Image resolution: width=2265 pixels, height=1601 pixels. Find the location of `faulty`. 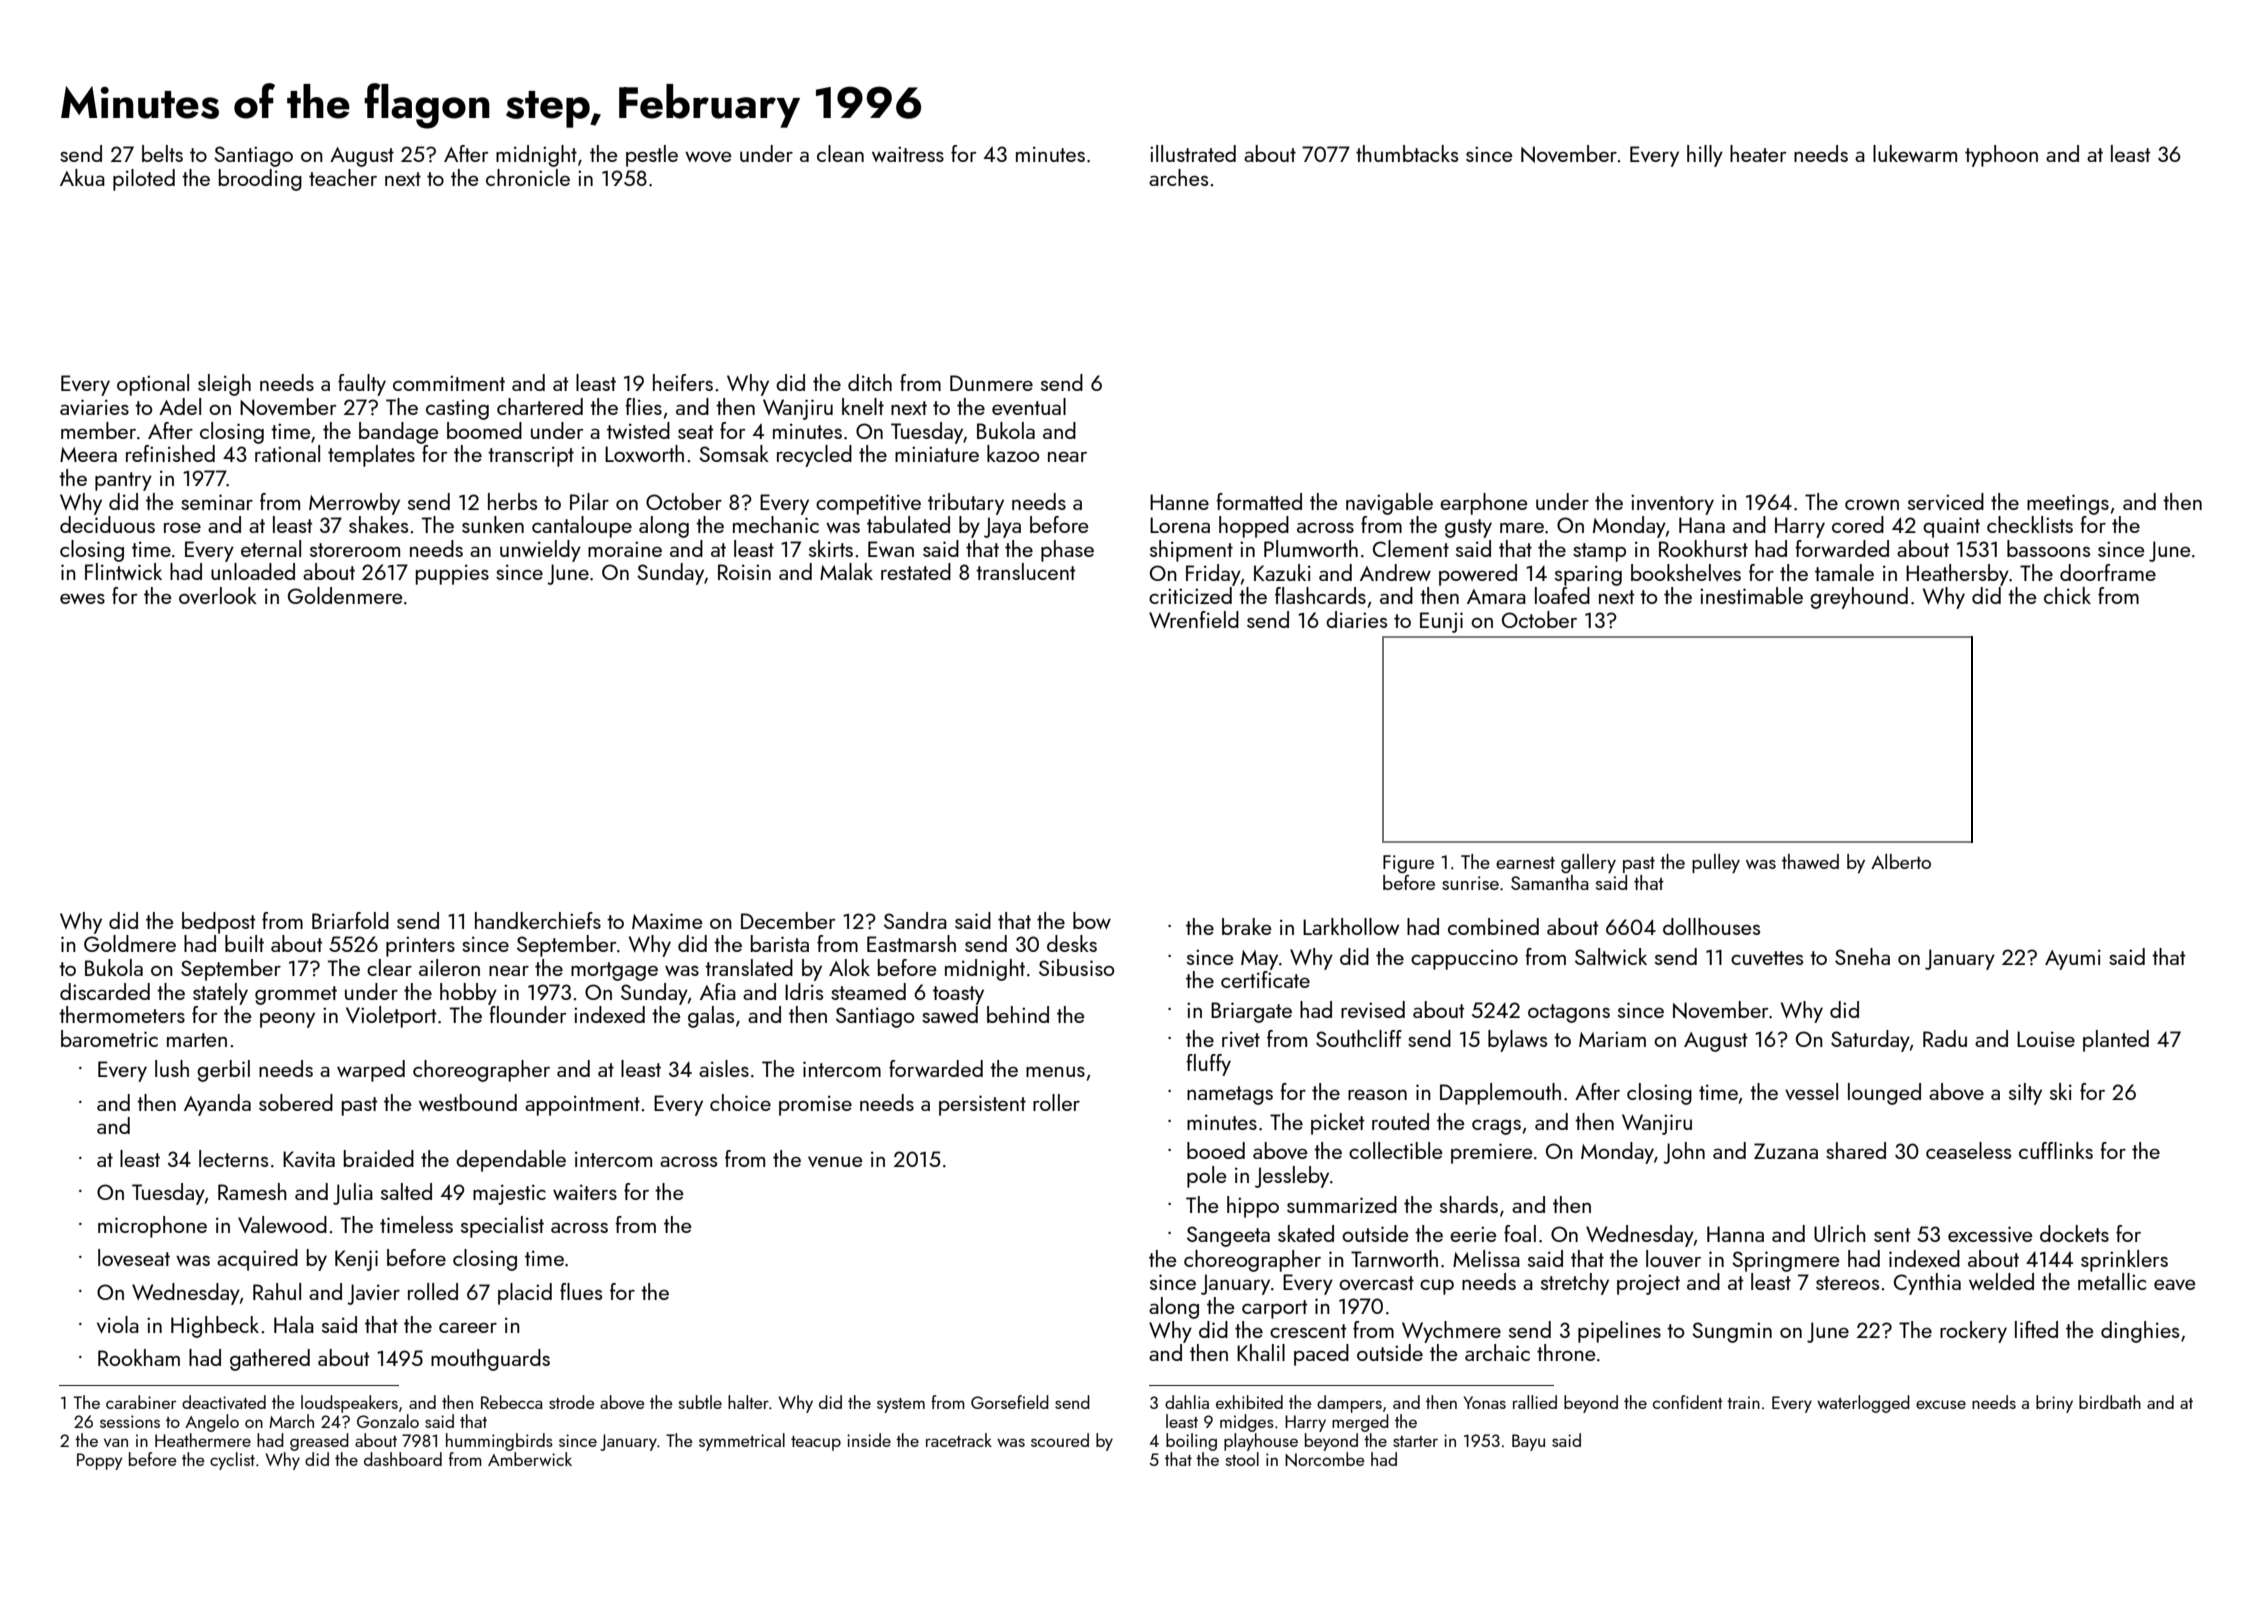

faulty is located at coordinates (362, 385).
